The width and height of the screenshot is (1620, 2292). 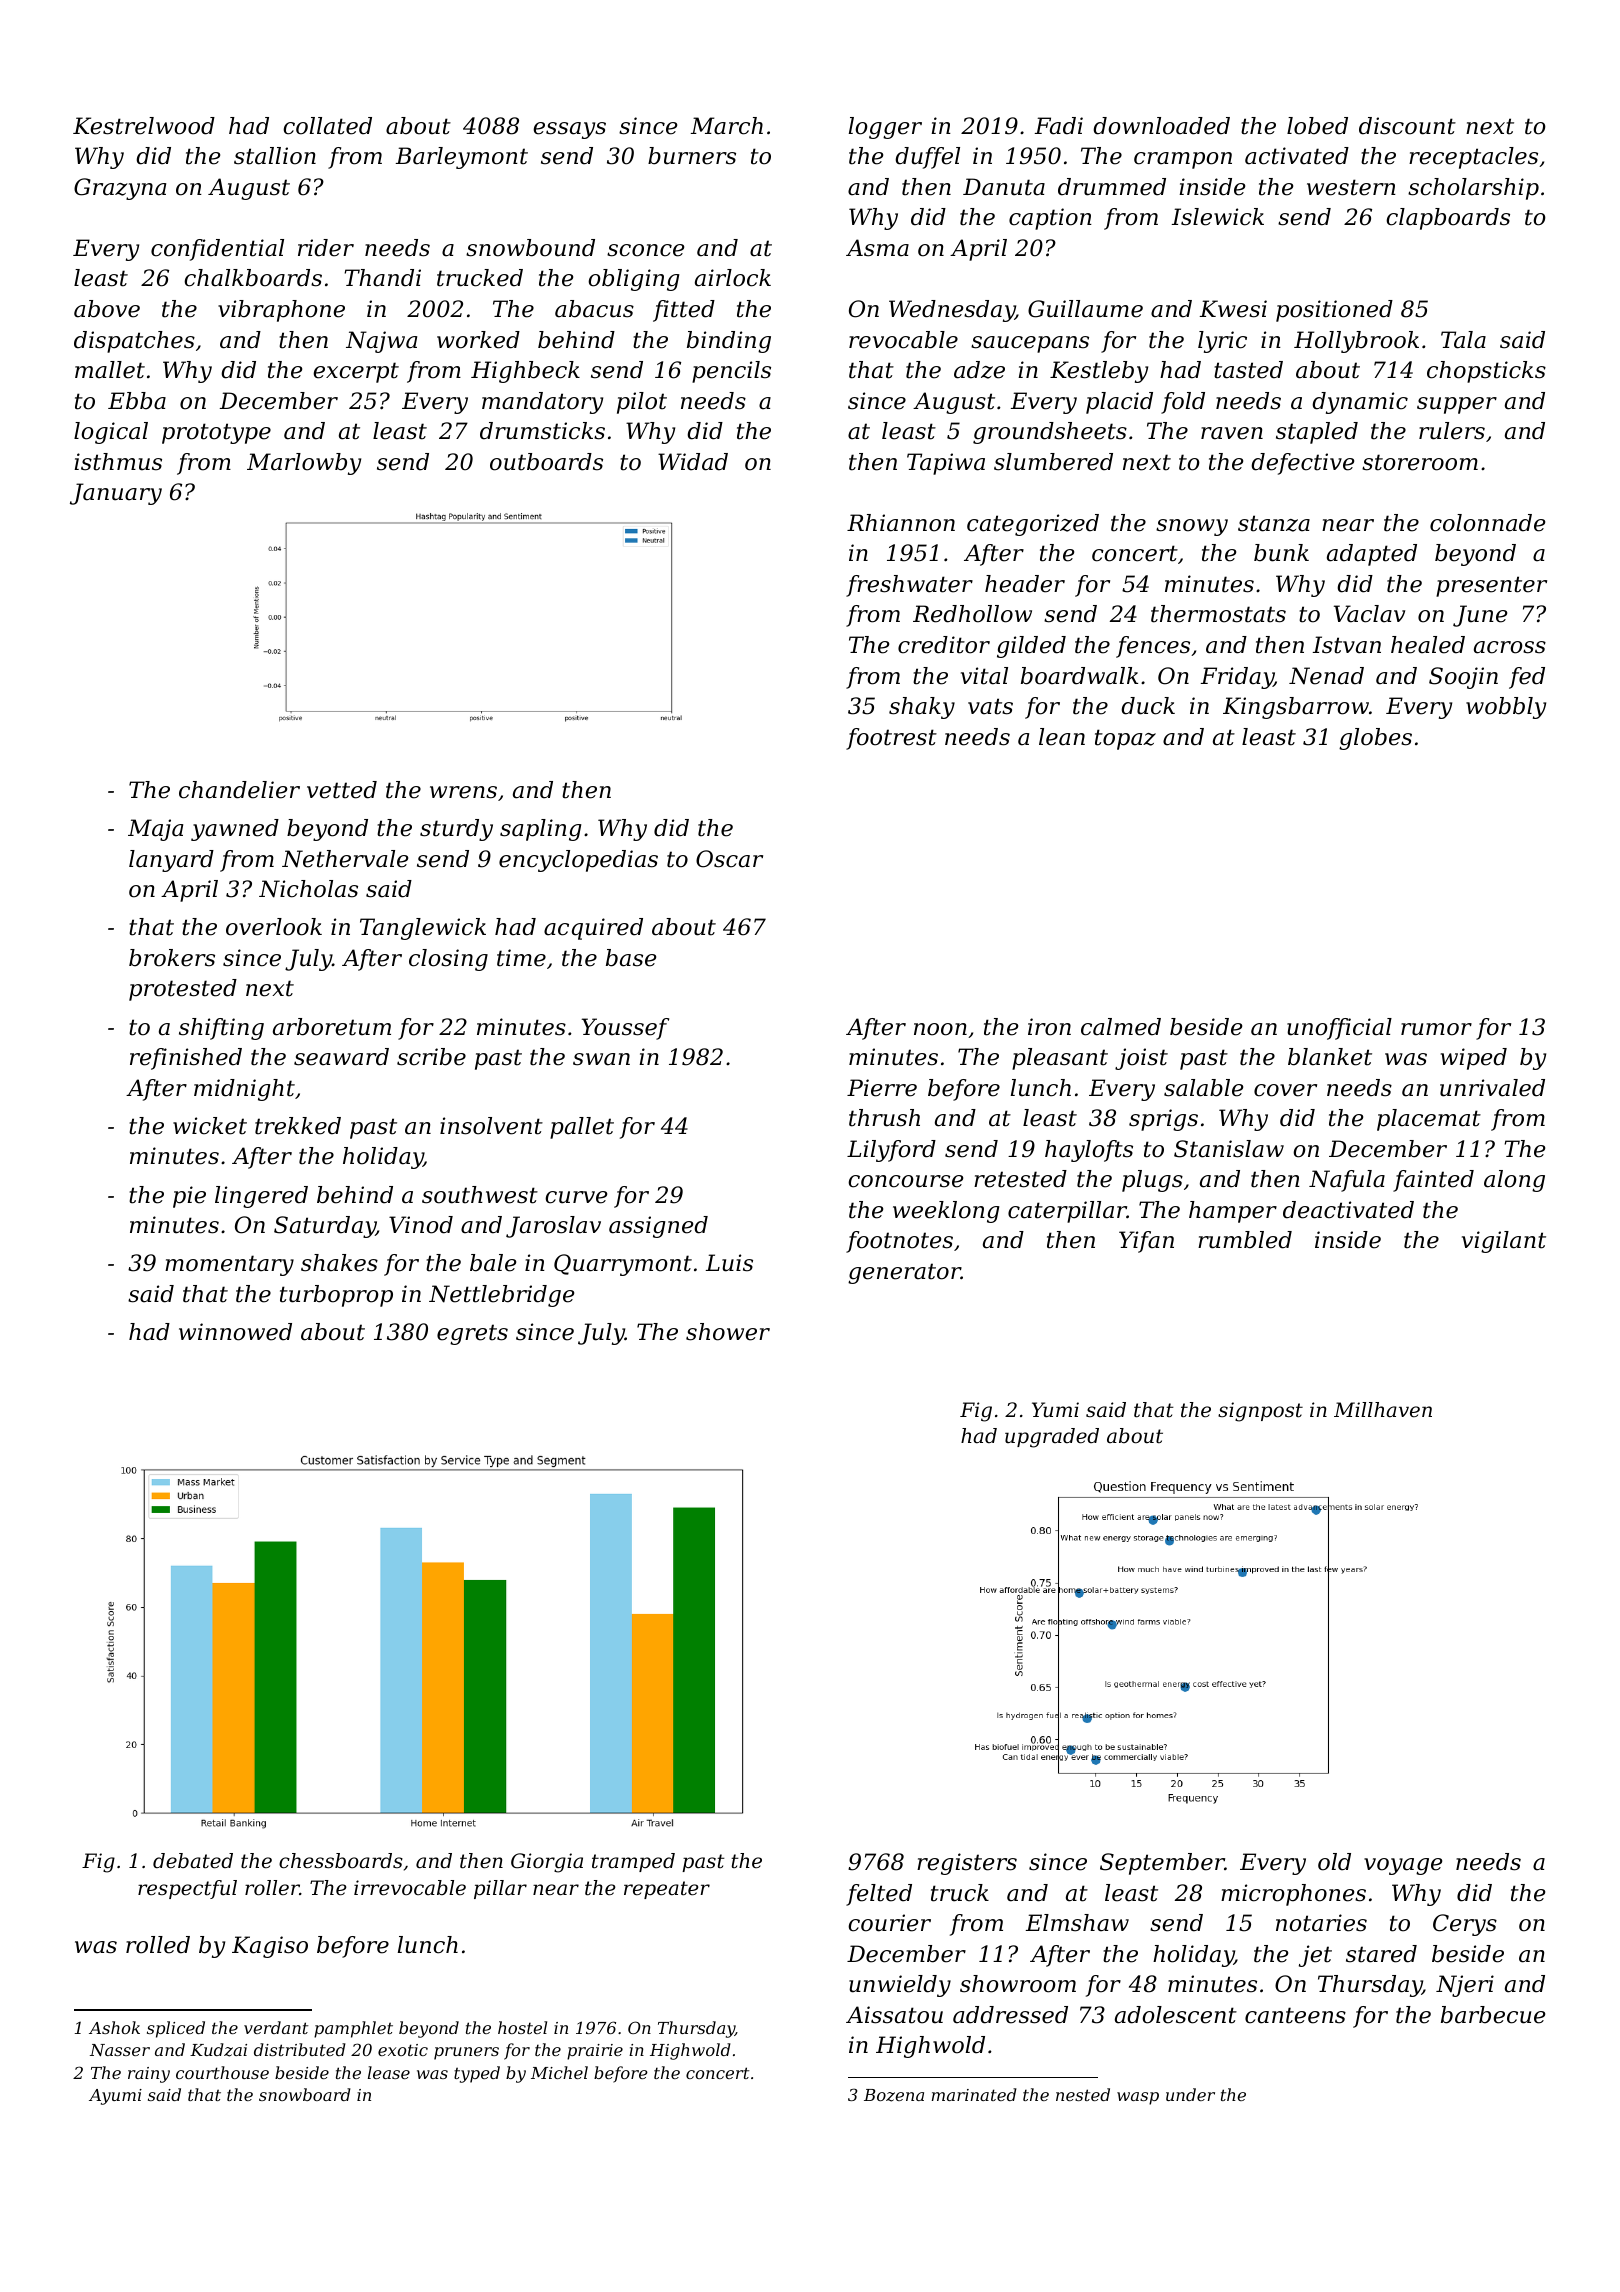 What do you see at coordinates (885, 128) in the screenshot?
I see `logger` at bounding box center [885, 128].
